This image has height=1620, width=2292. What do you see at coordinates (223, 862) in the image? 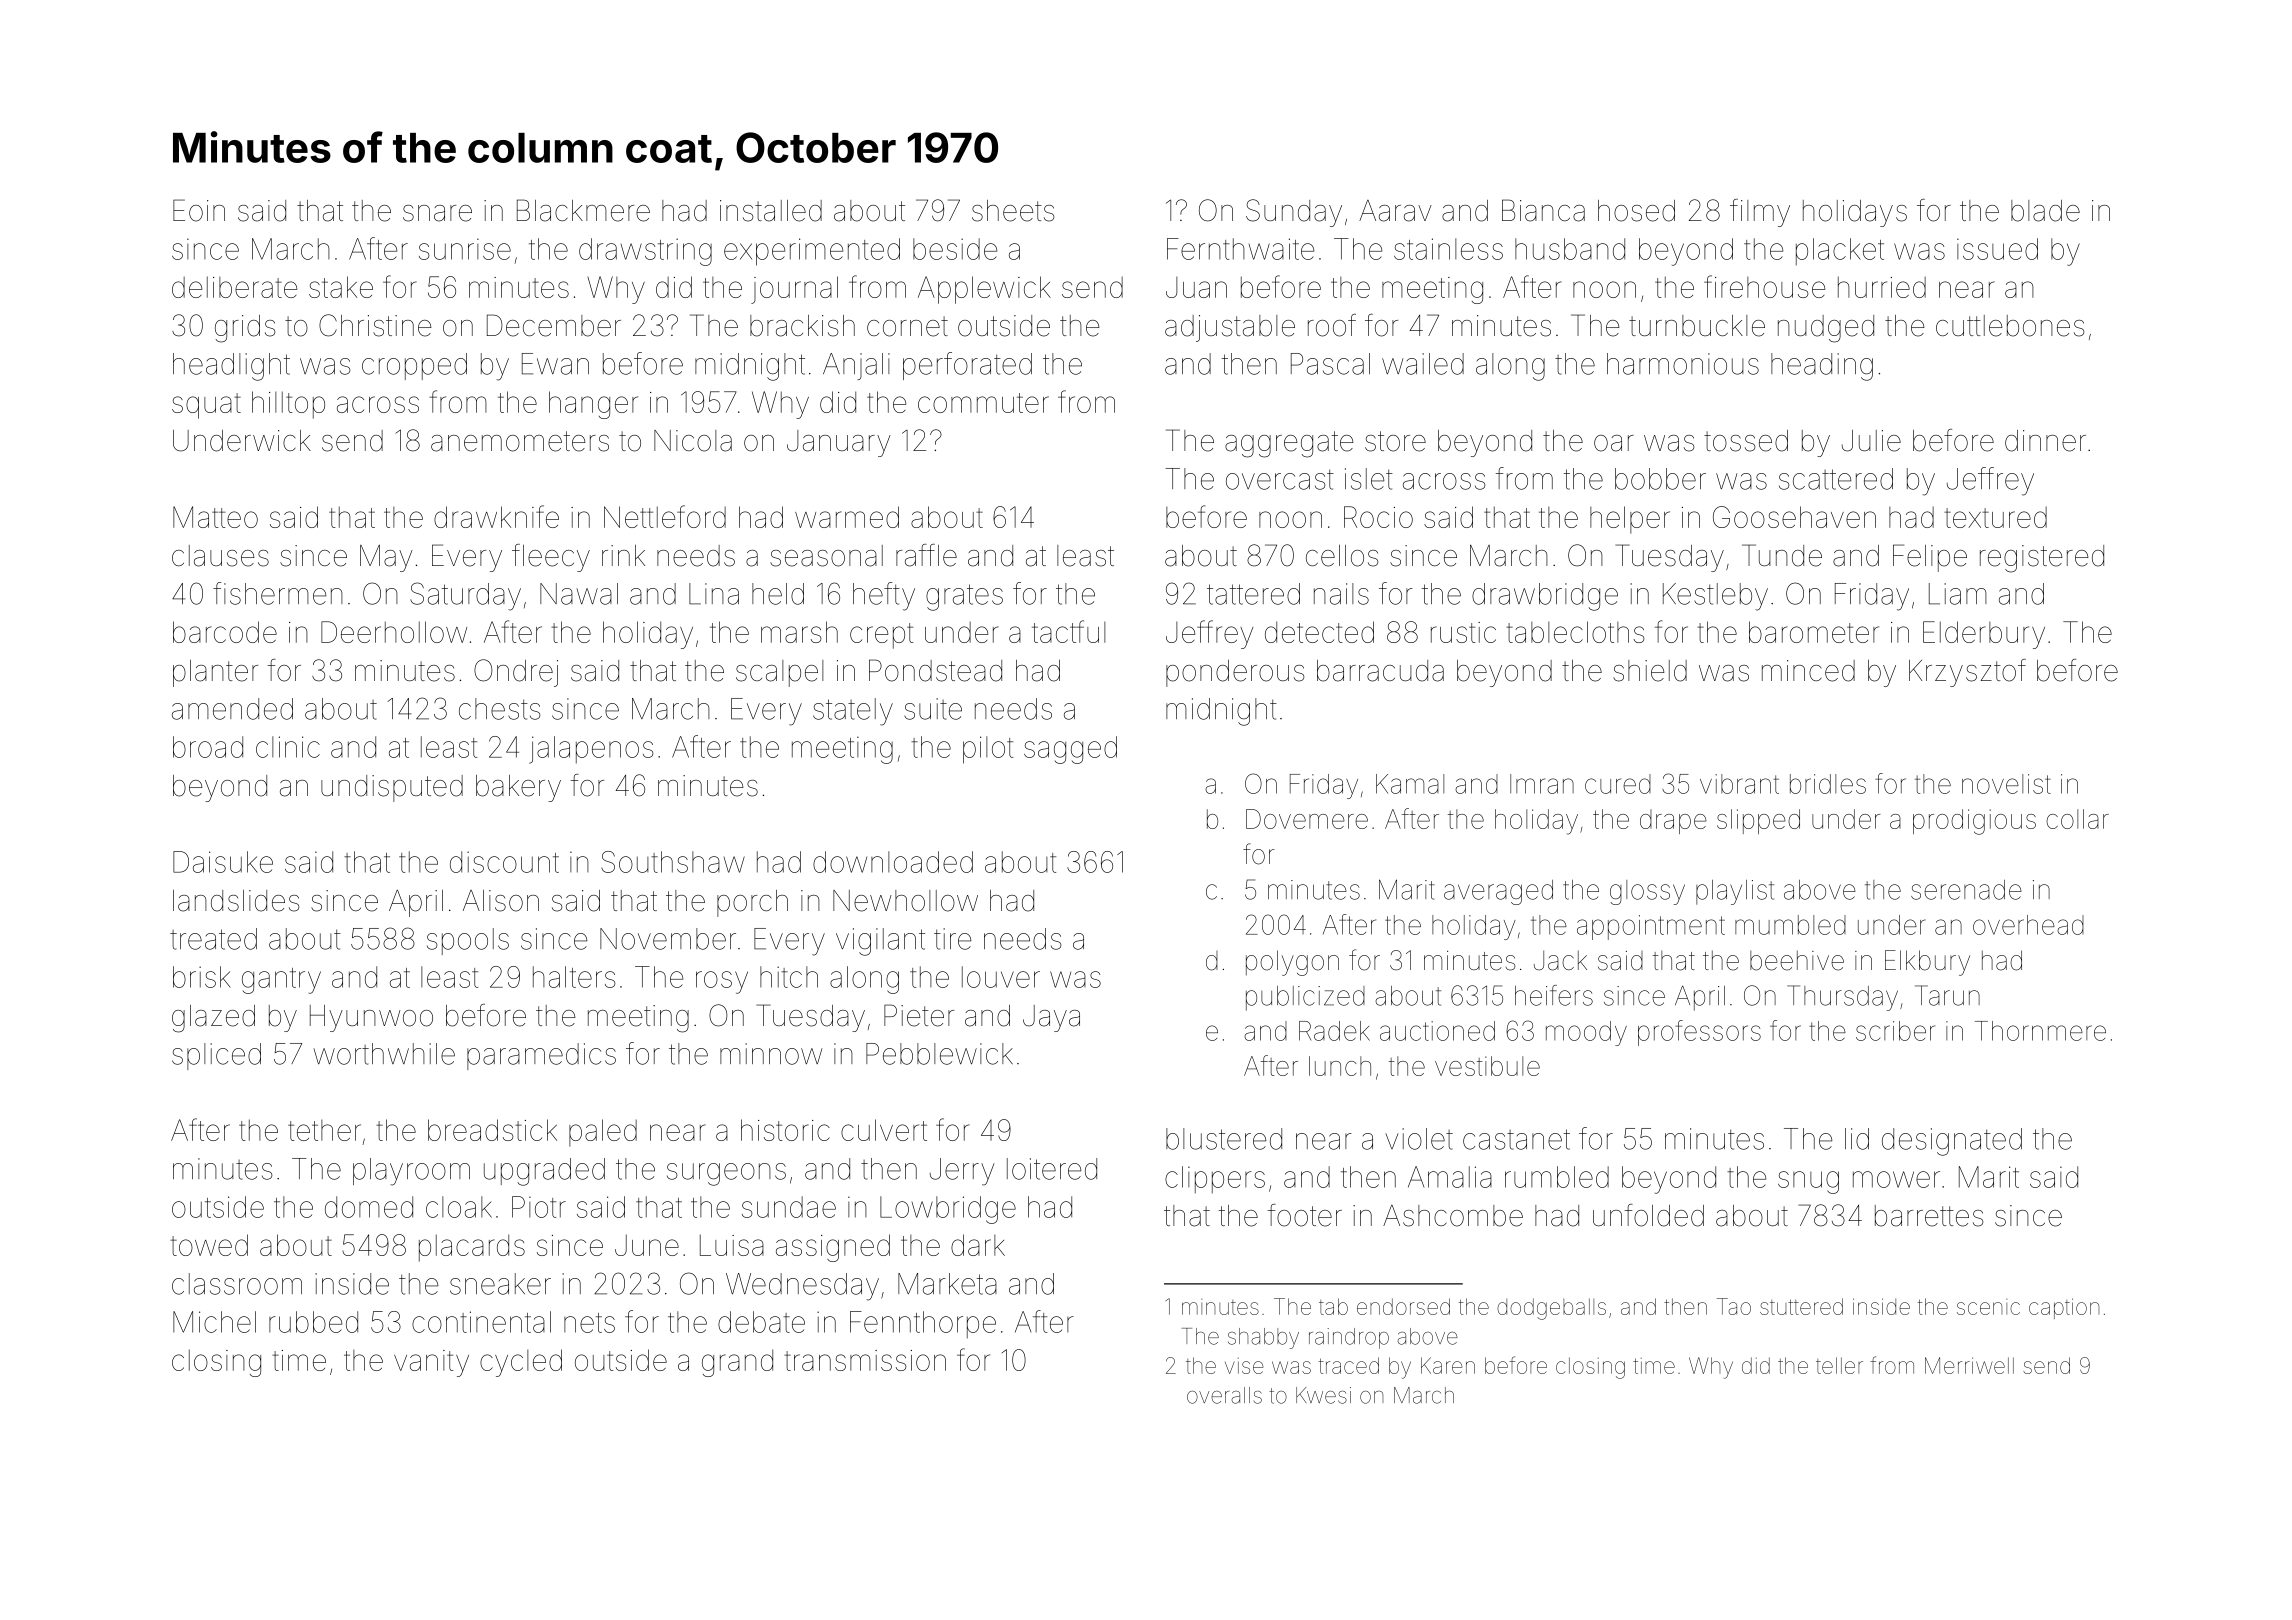
I see `Daisuke` at bounding box center [223, 862].
